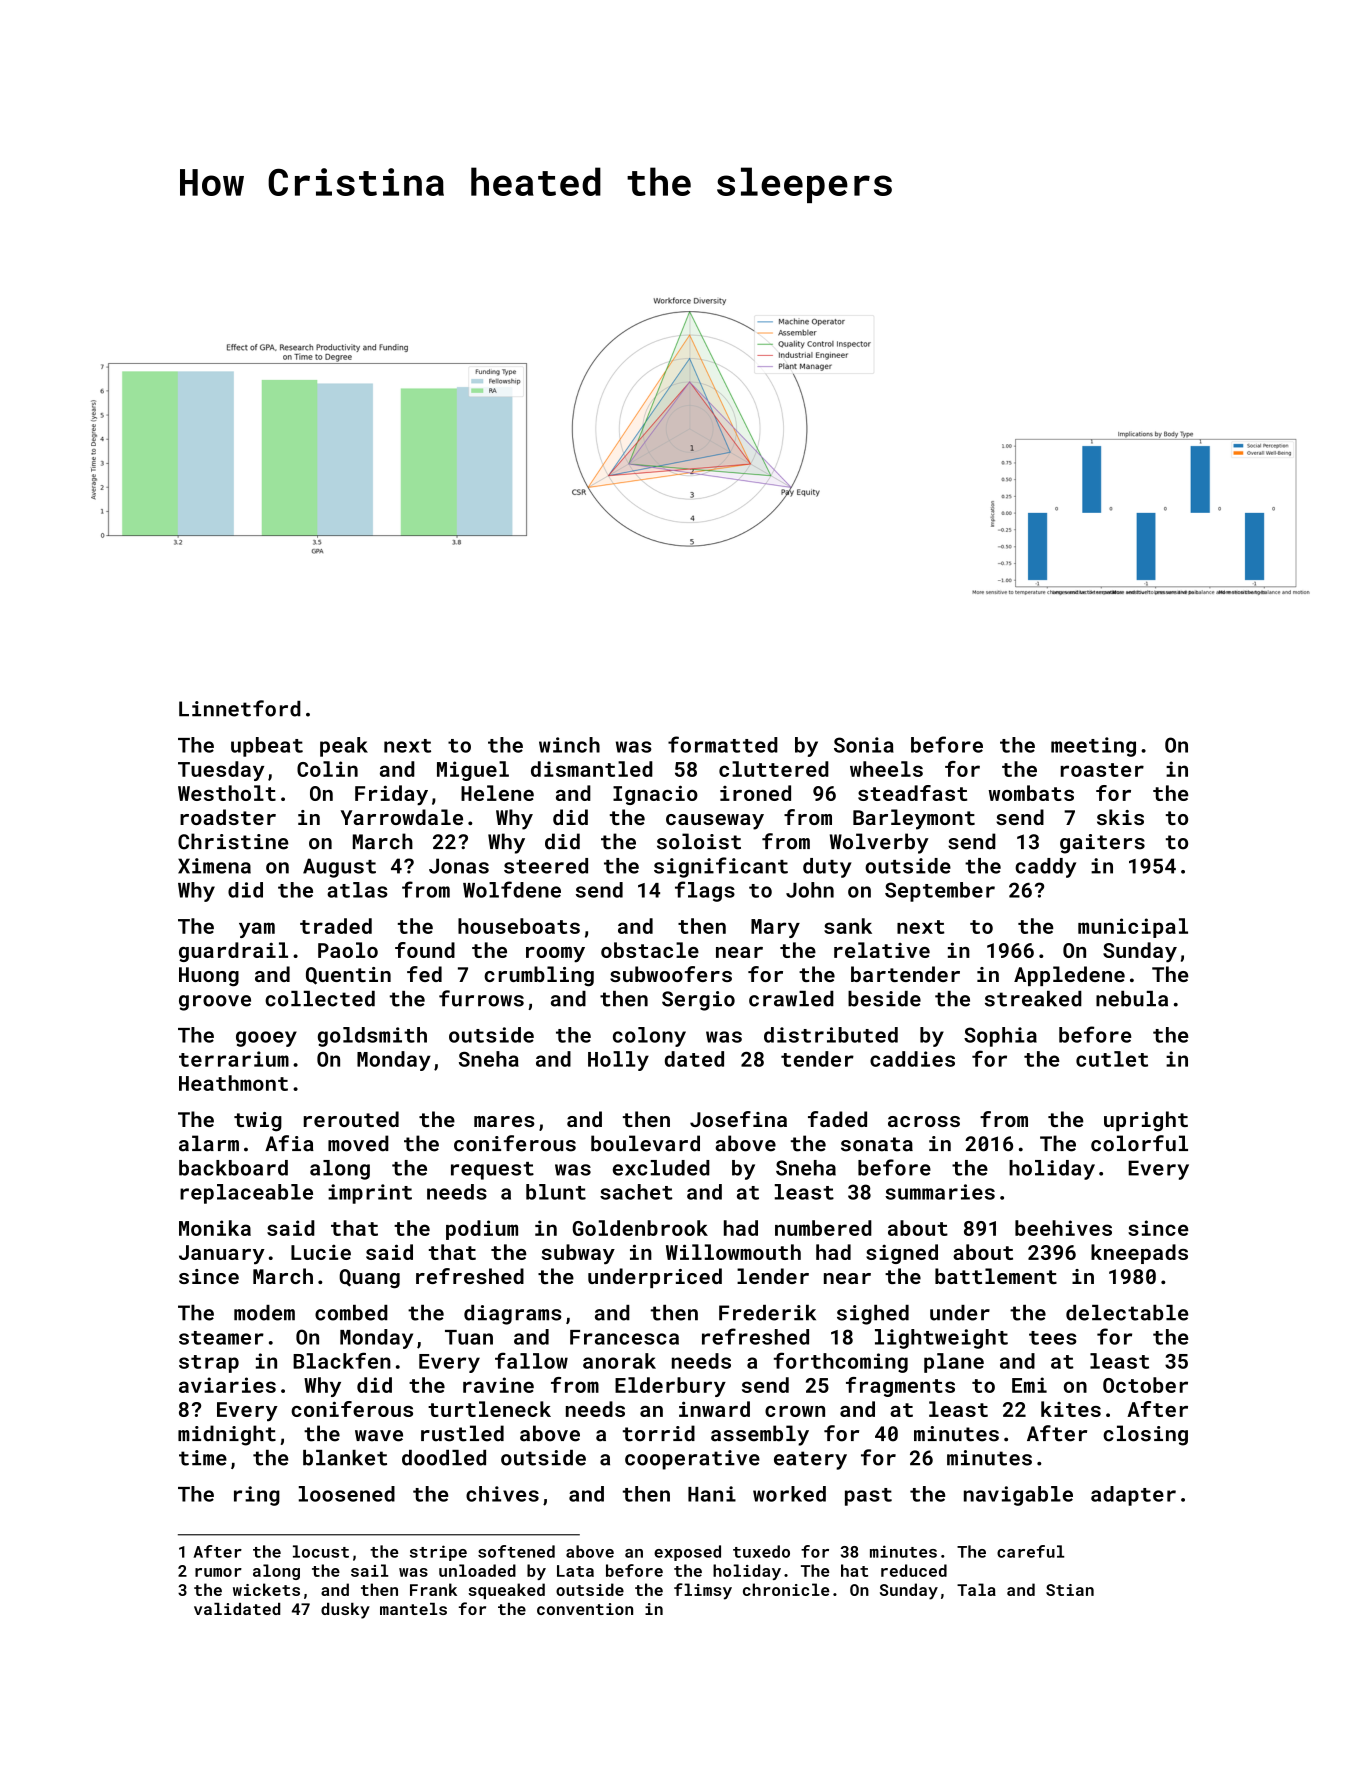 The height and width of the screenshot is (1768, 1367). What do you see at coordinates (473, 771) in the screenshot?
I see `Miguel` at bounding box center [473, 771].
